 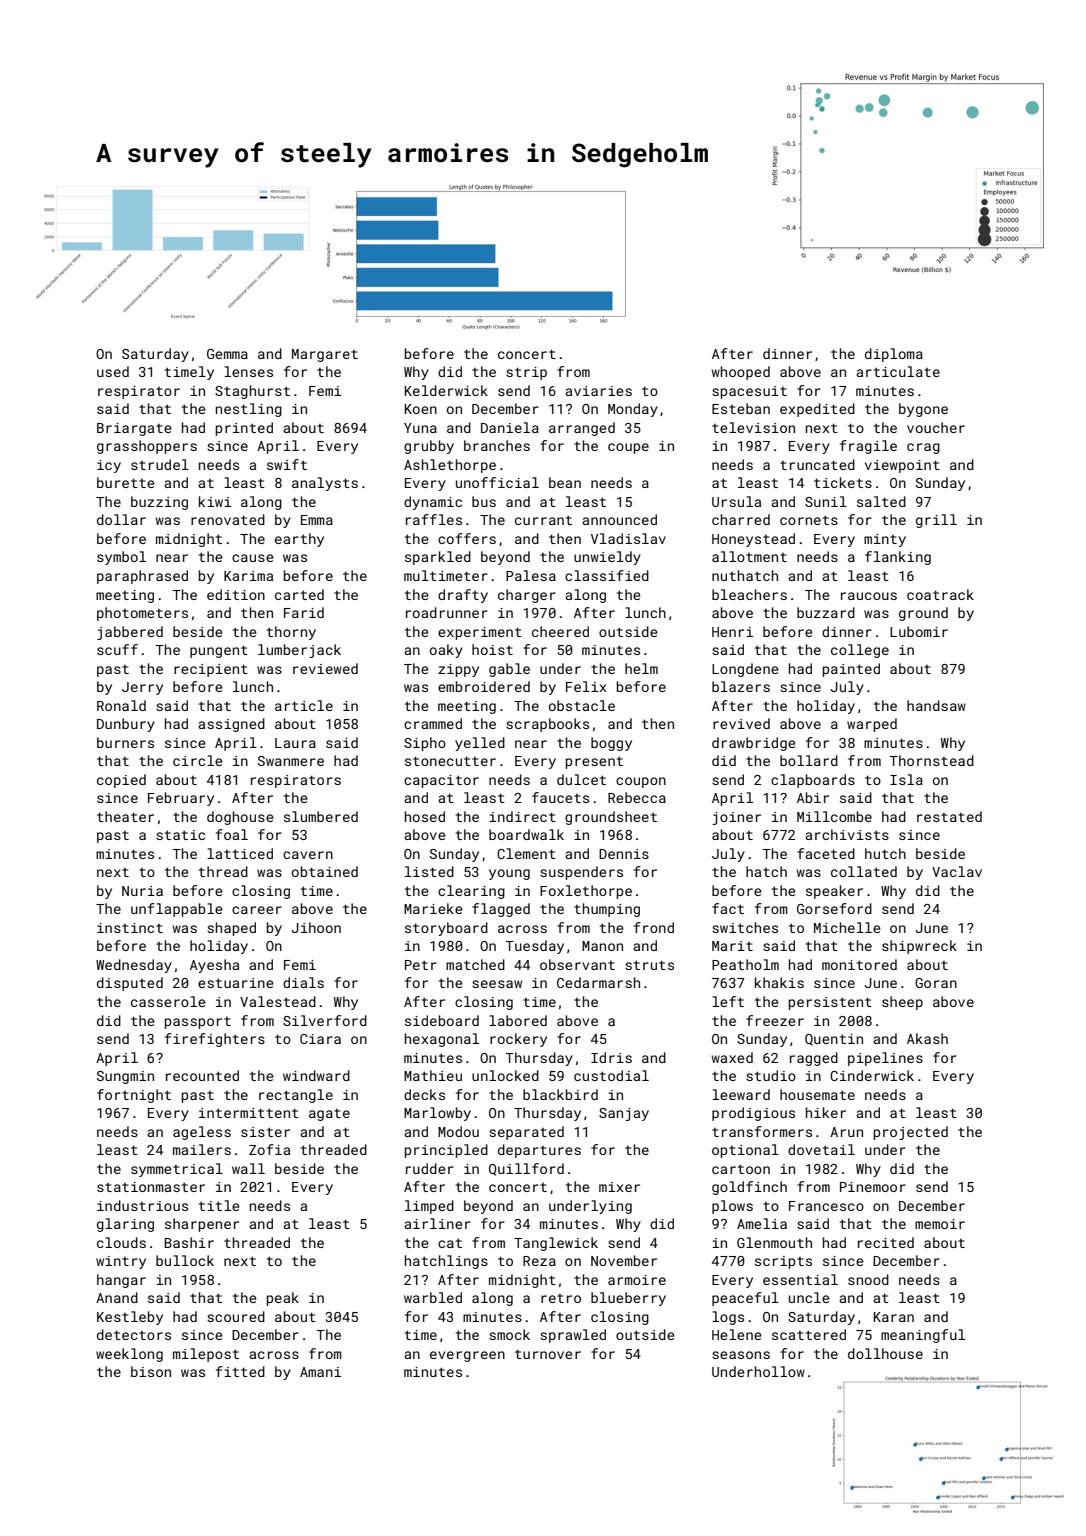 What do you see at coordinates (894, 355) in the document?
I see `diploma` at bounding box center [894, 355].
